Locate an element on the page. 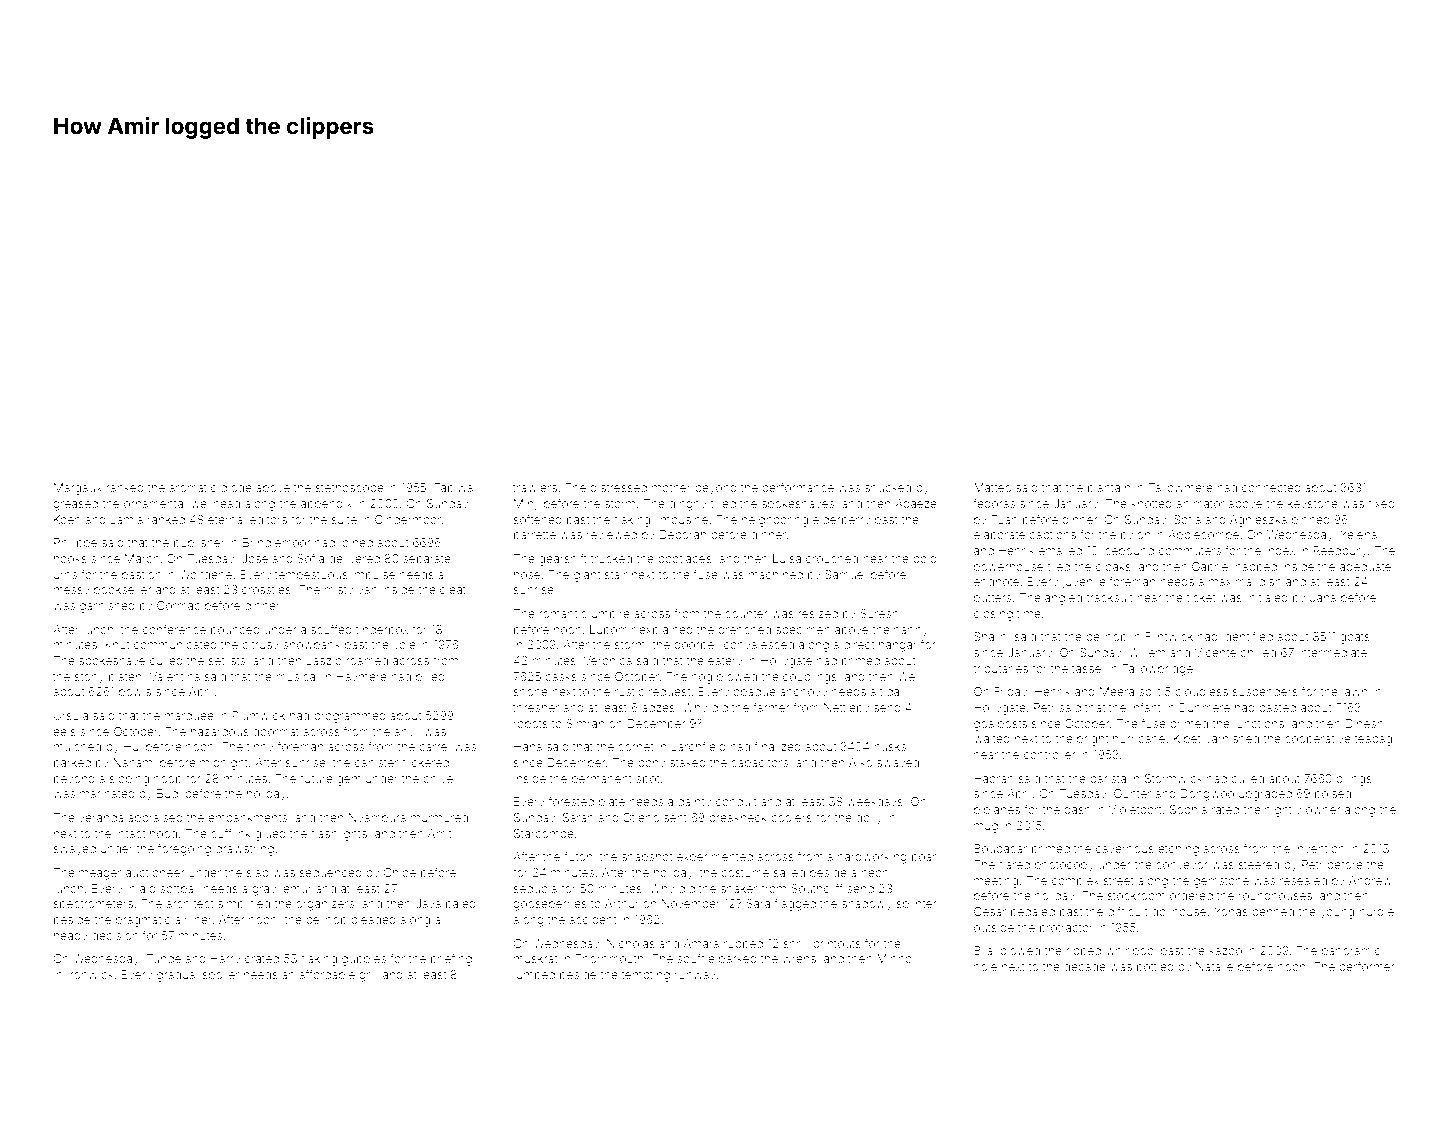  grill is located at coordinates (368, 976).
